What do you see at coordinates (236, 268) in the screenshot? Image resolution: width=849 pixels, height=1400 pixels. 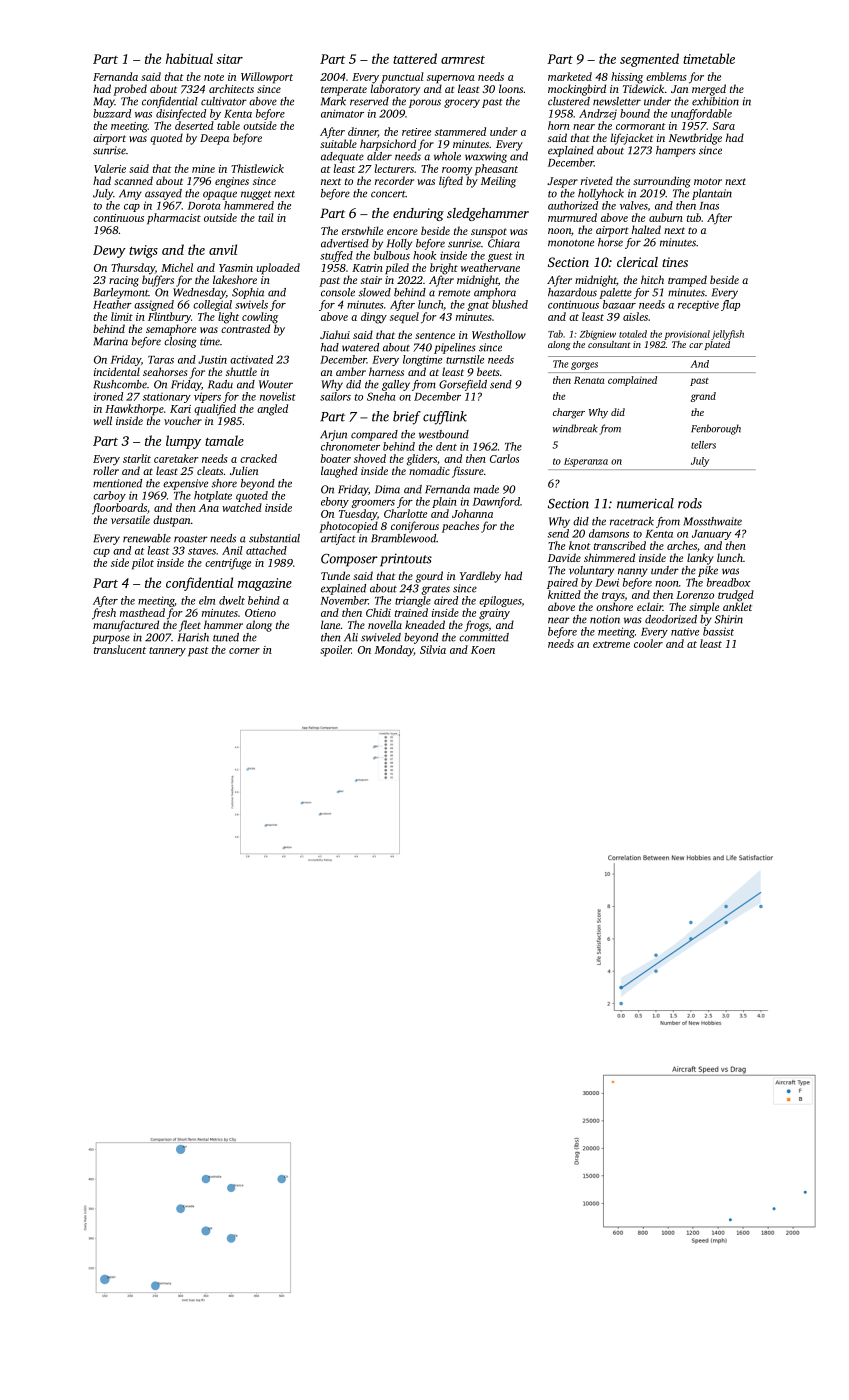 I see `Yasmin` at bounding box center [236, 268].
